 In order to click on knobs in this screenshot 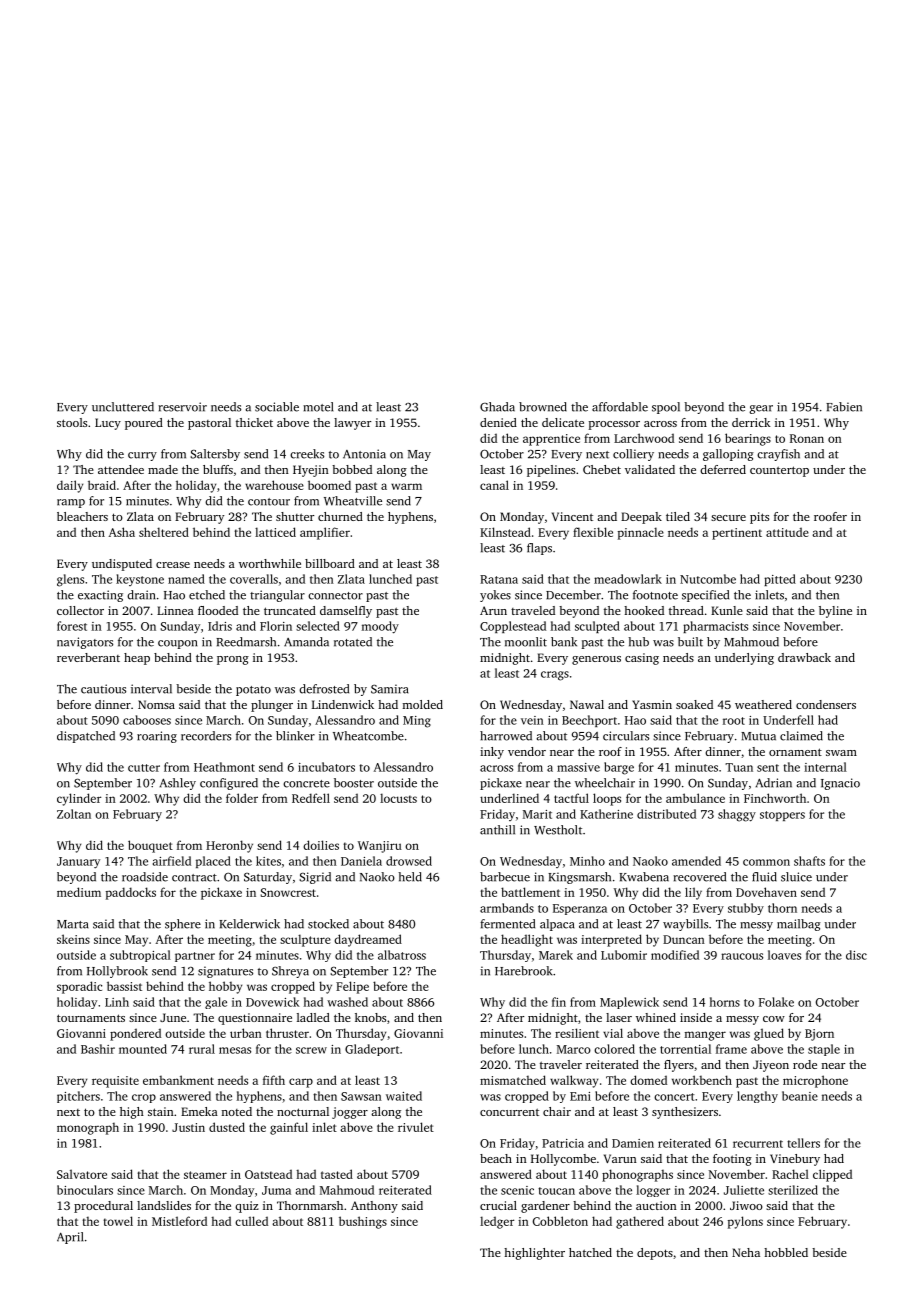, I will do `click(370, 1017)`.
